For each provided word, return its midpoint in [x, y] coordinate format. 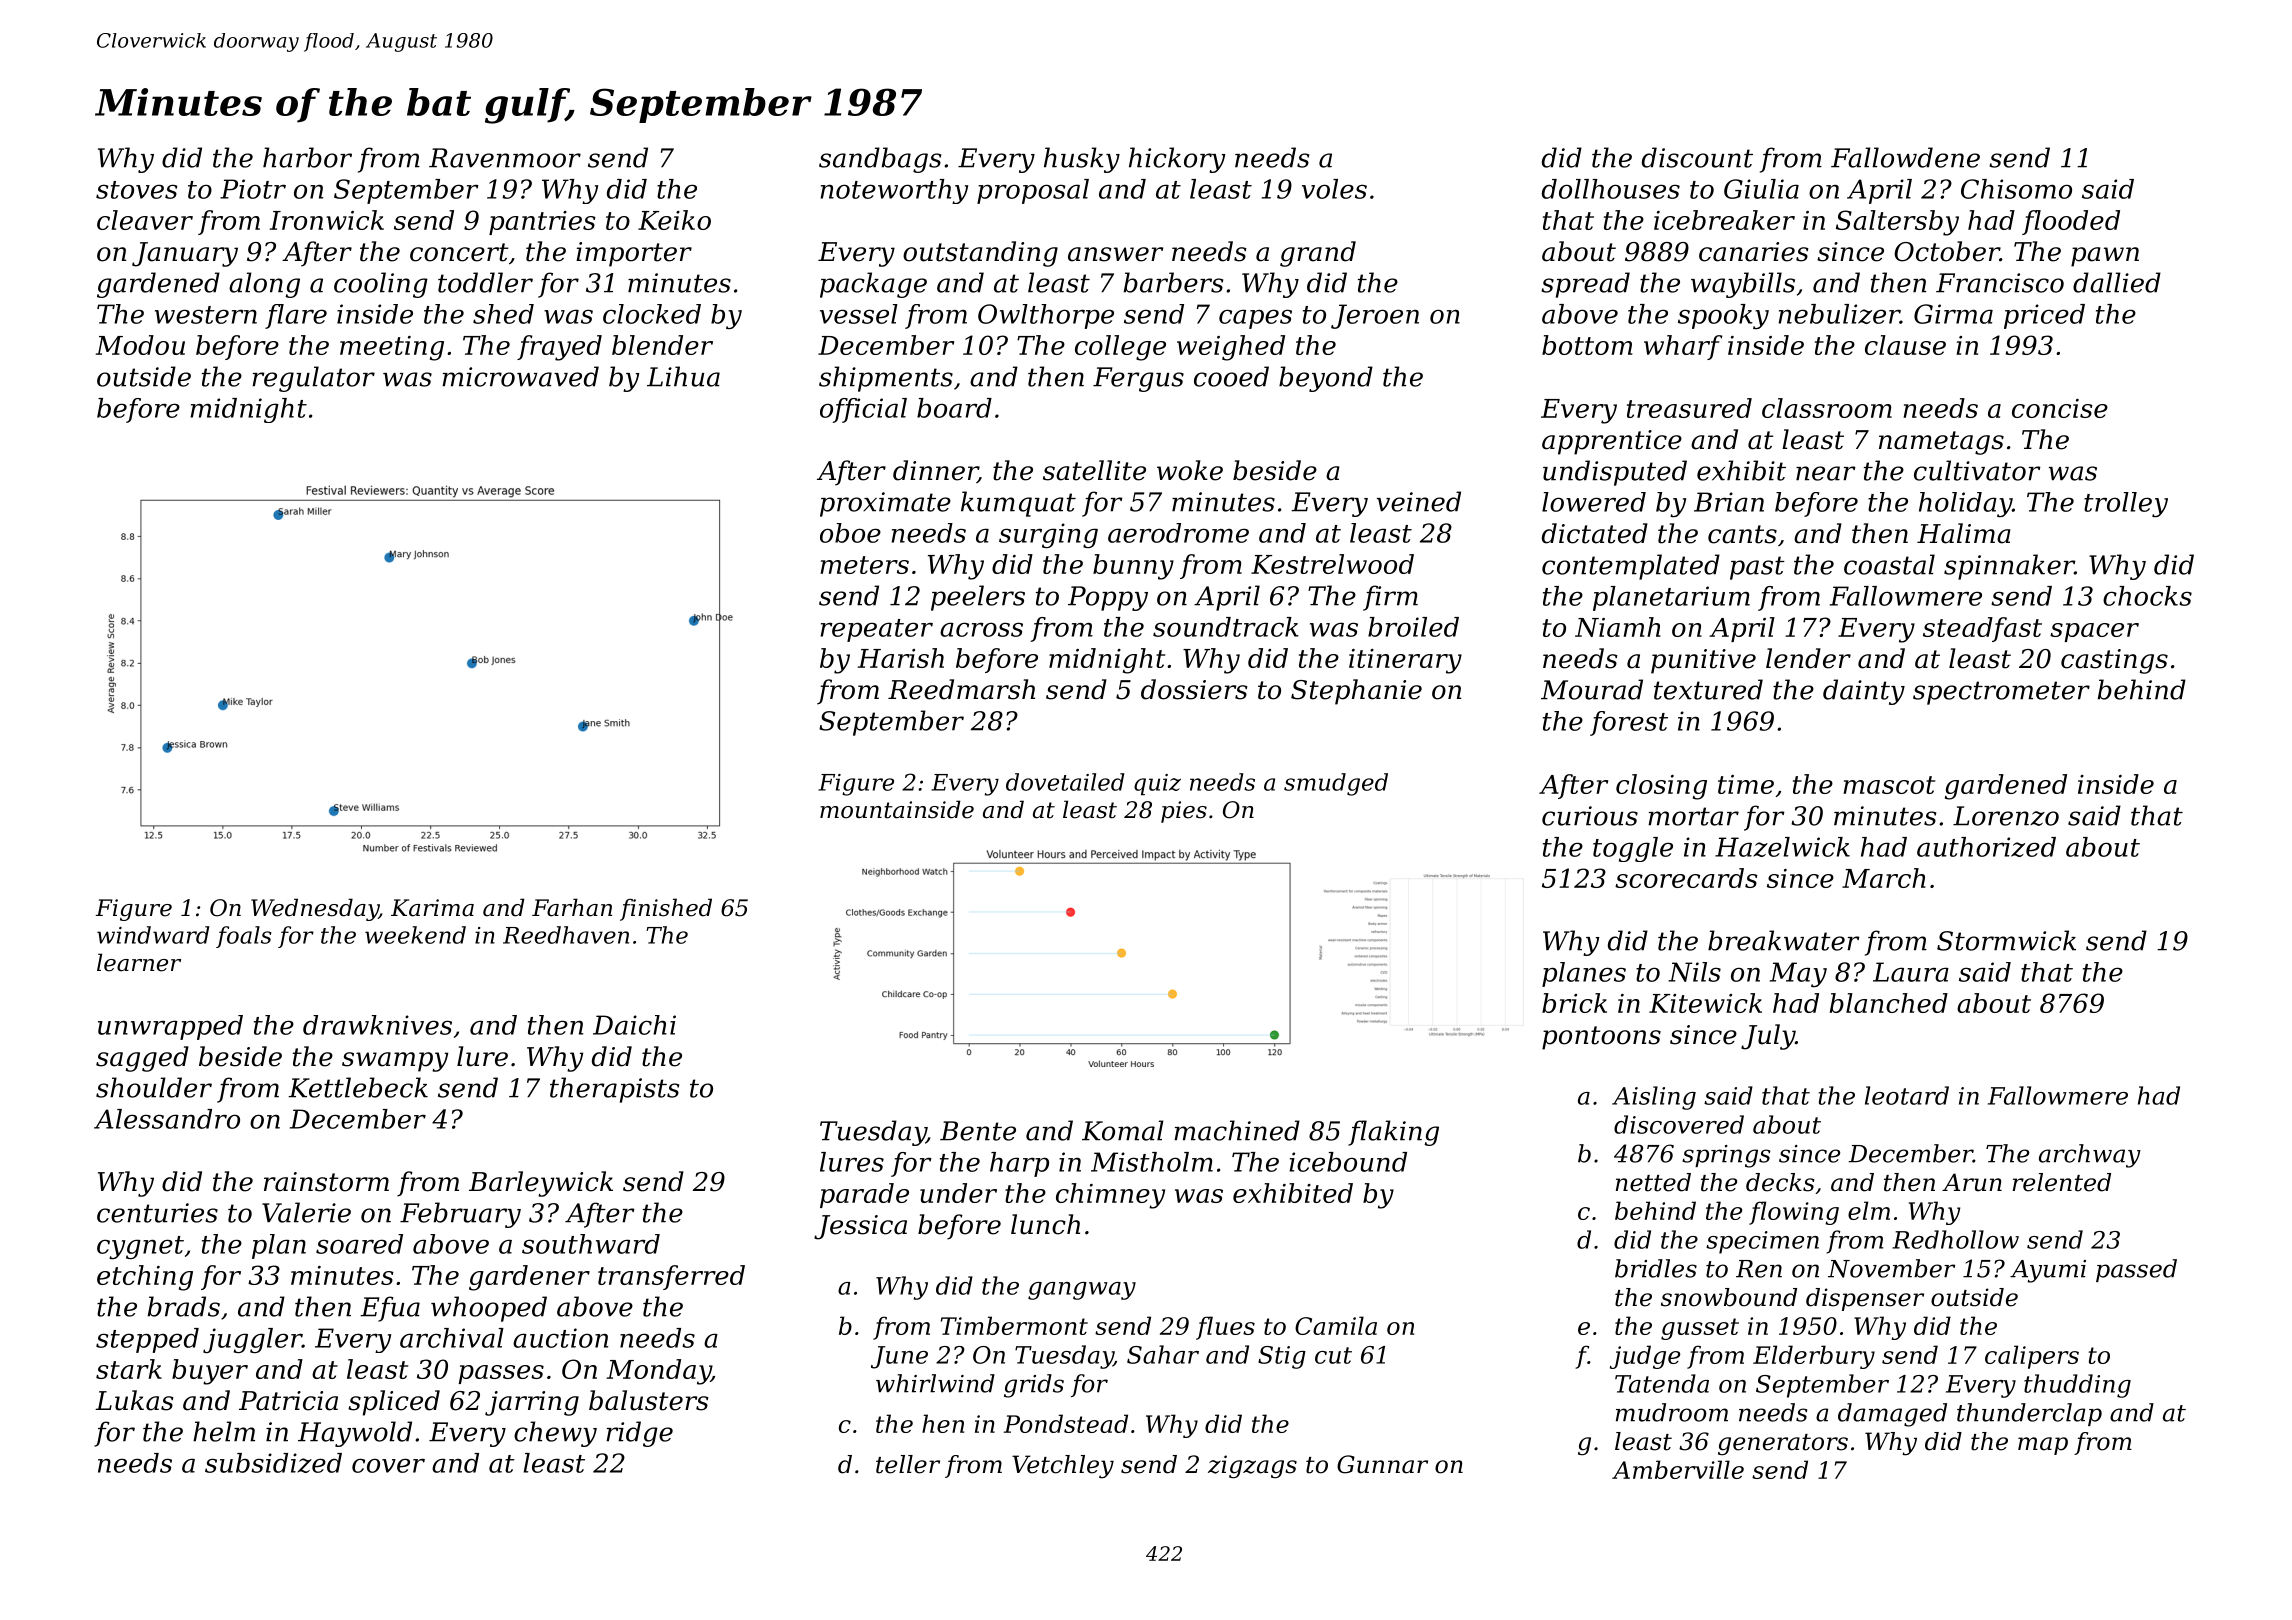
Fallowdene [1905, 157]
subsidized [273, 1463]
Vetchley [1063, 1467]
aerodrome [1178, 533]
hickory [1177, 160]
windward [153, 935]
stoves [137, 190]
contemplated [1631, 567]
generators [1783, 1445]
